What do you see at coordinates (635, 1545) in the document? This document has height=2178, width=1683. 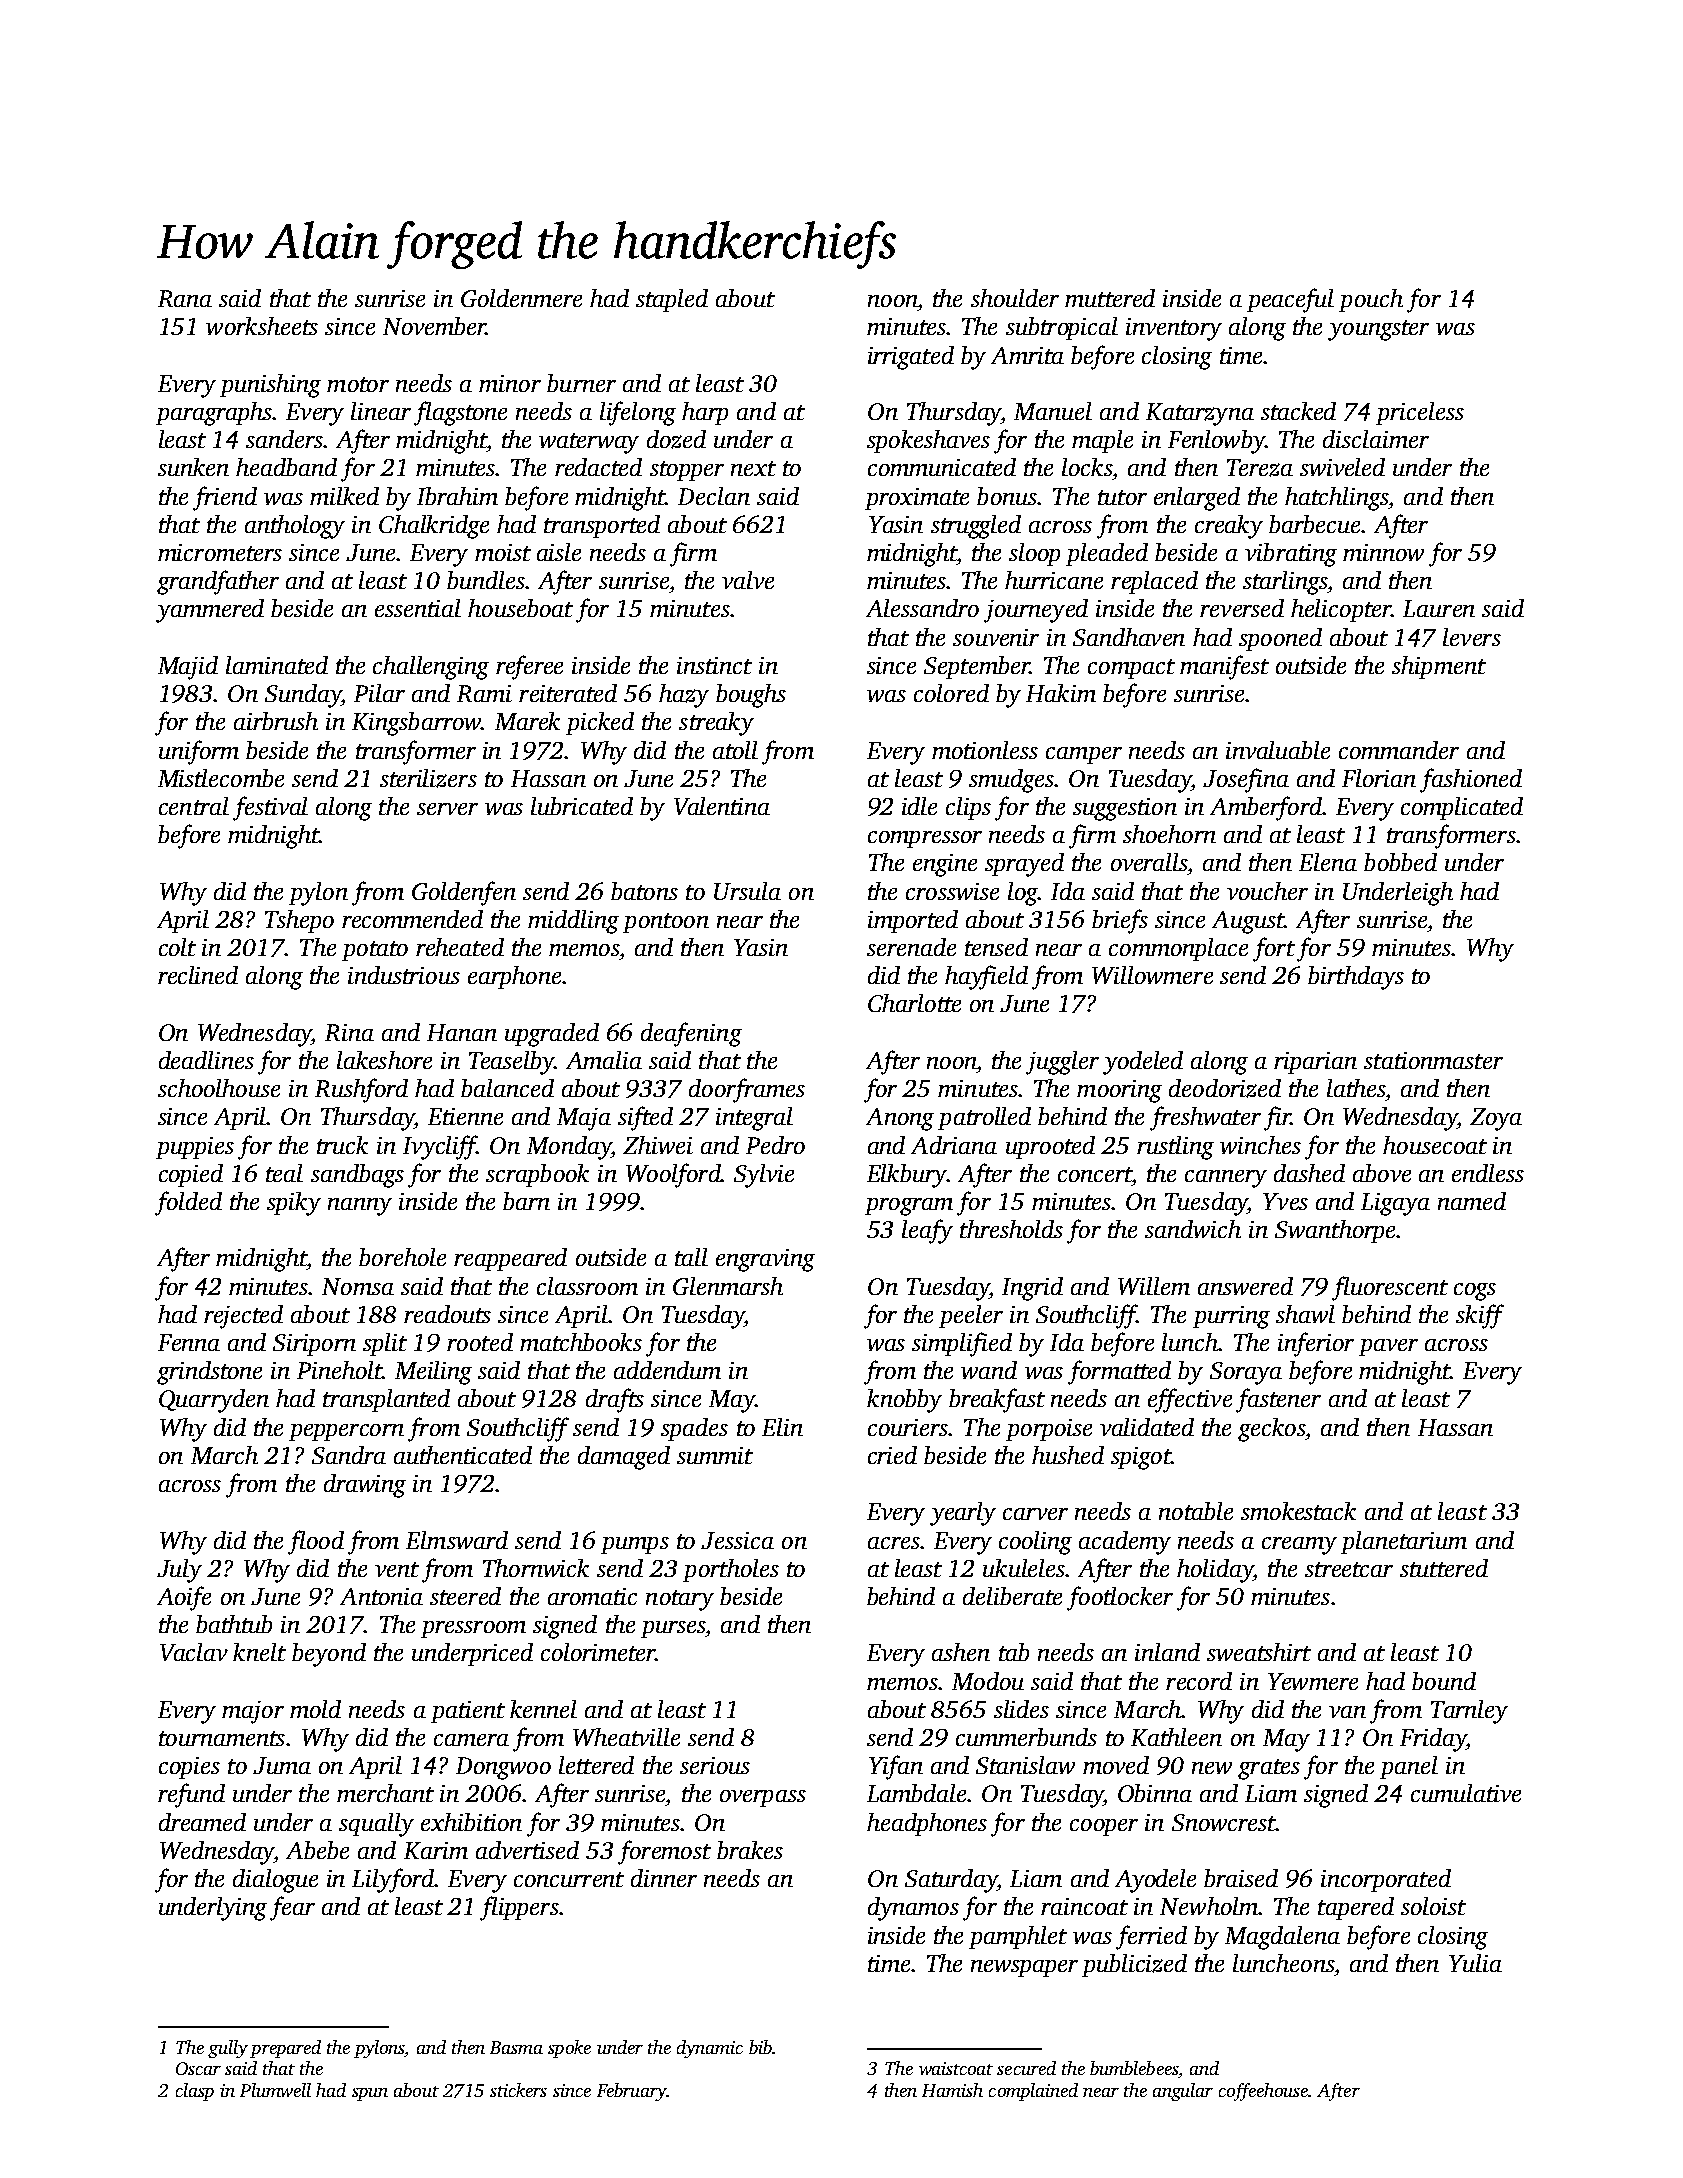 I see `pumps` at bounding box center [635, 1545].
